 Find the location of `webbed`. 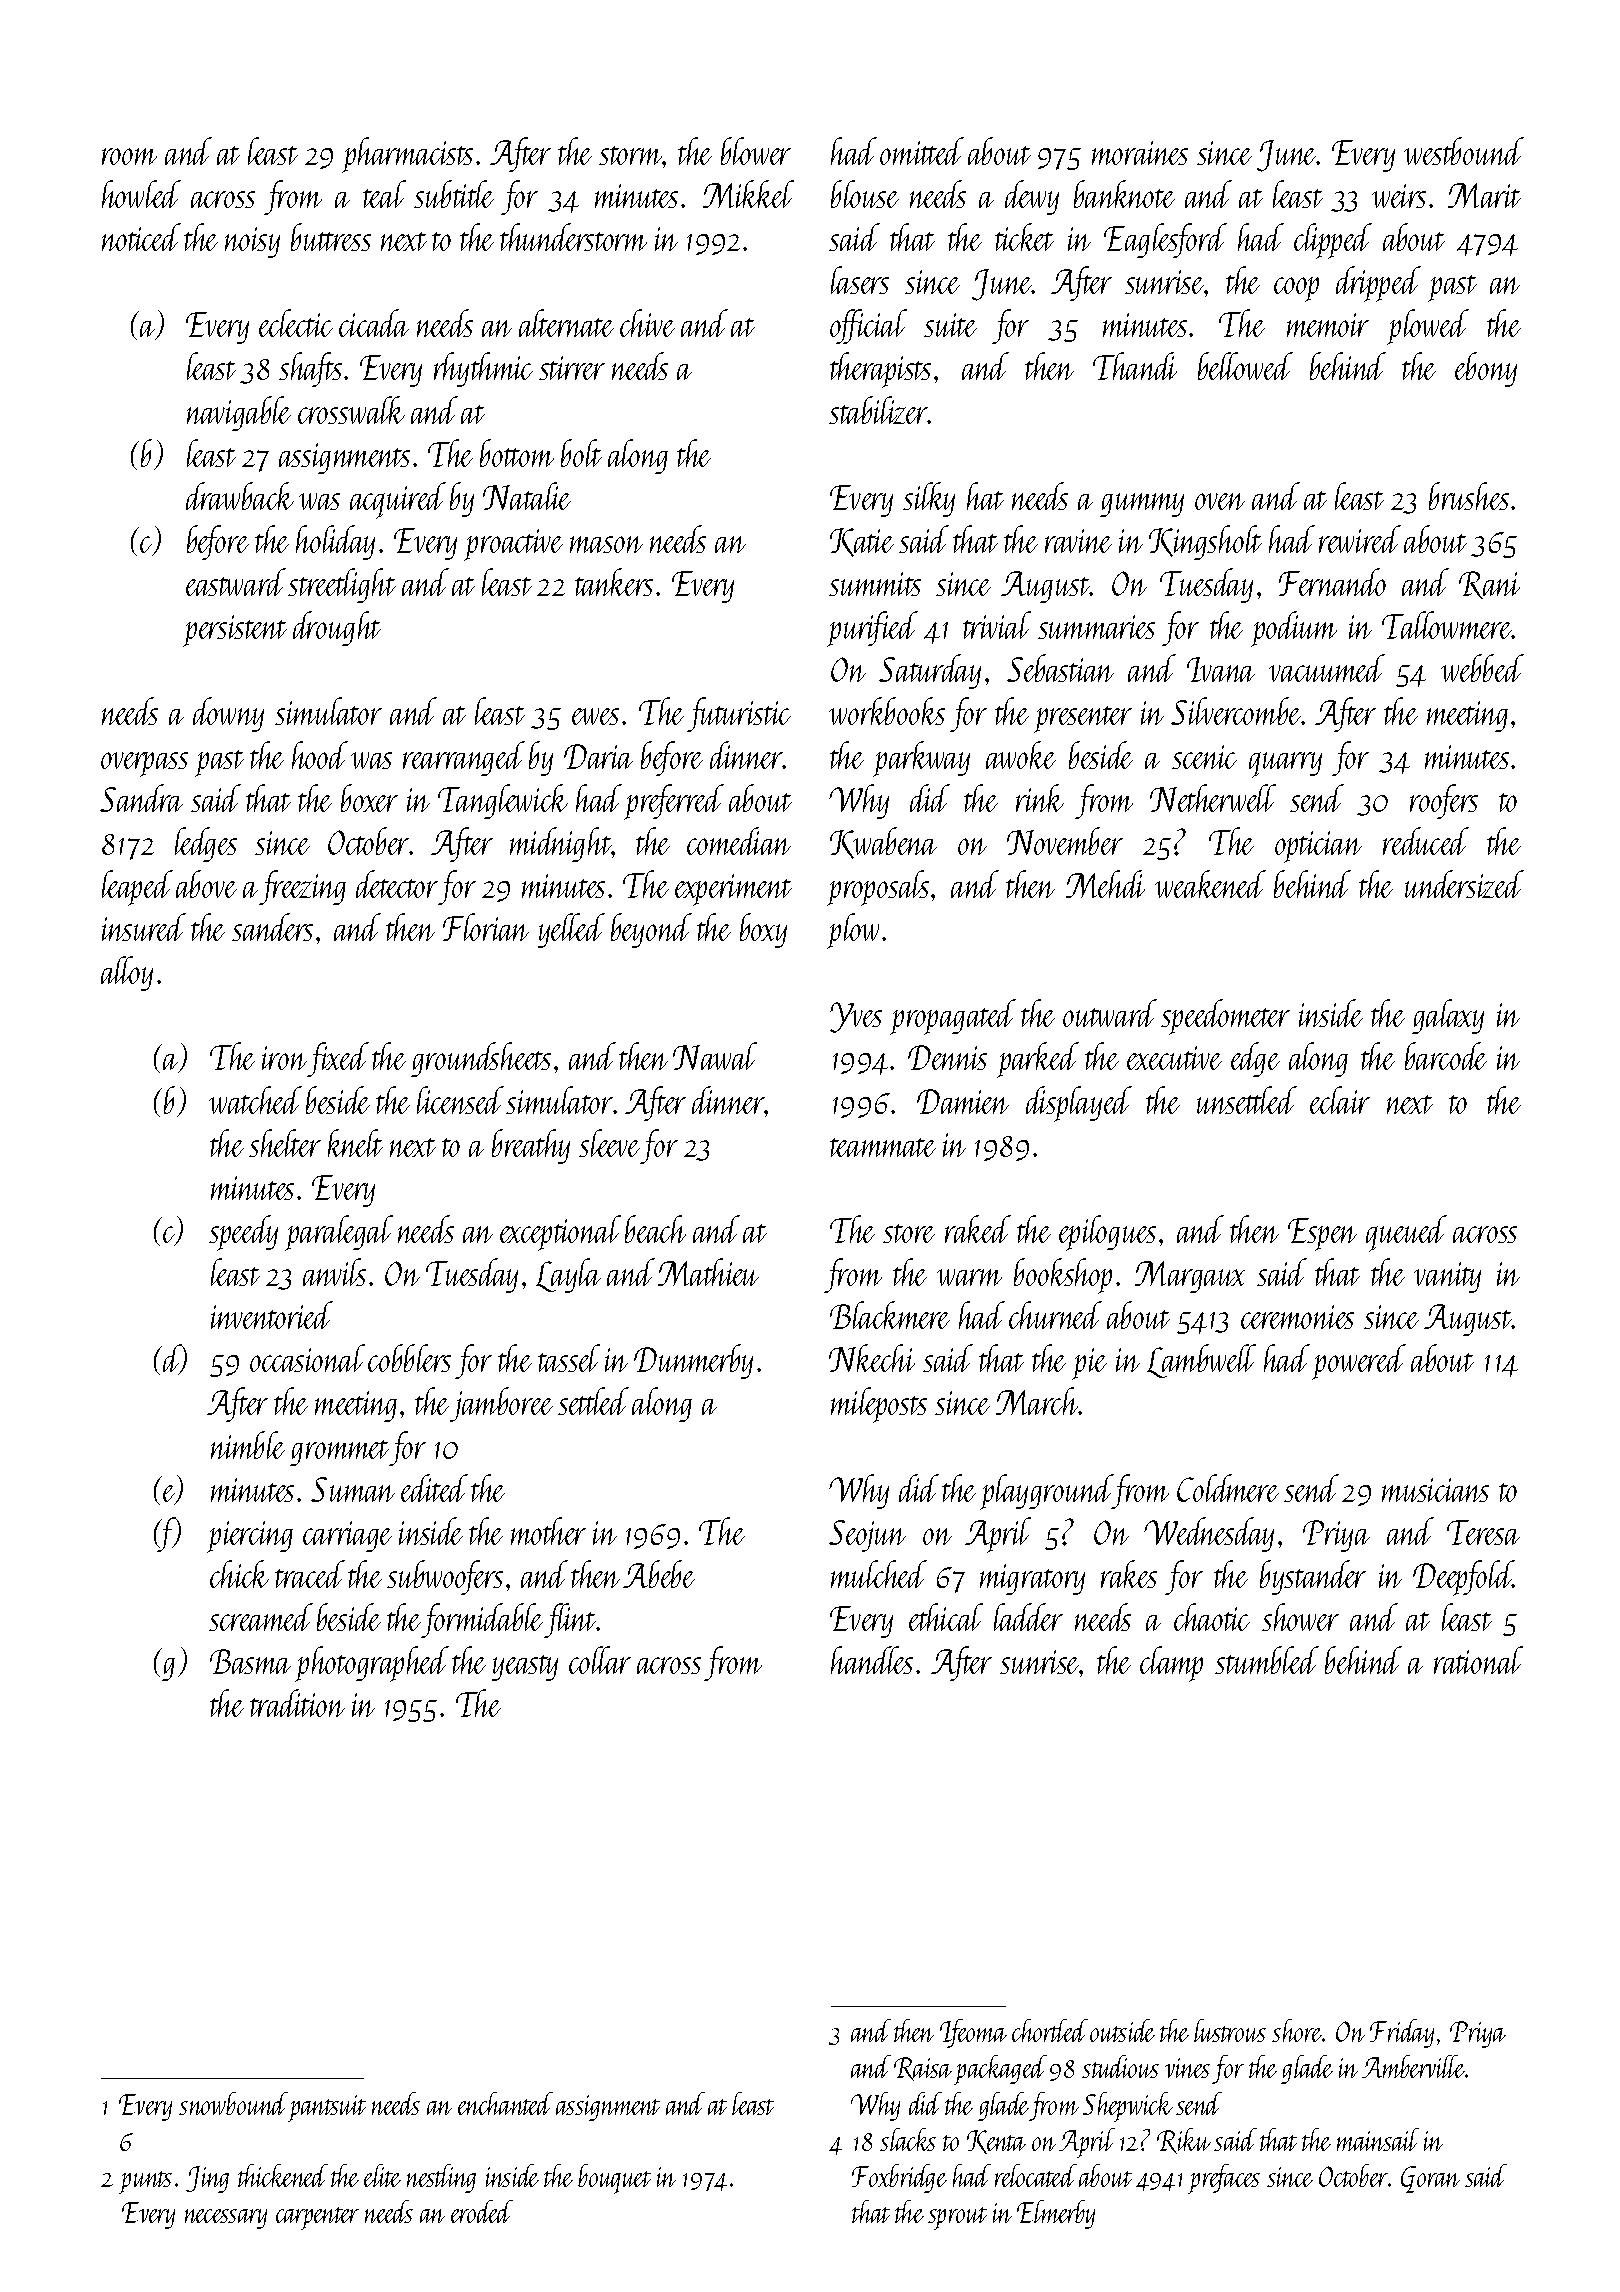

webbed is located at coordinates (1482, 668).
